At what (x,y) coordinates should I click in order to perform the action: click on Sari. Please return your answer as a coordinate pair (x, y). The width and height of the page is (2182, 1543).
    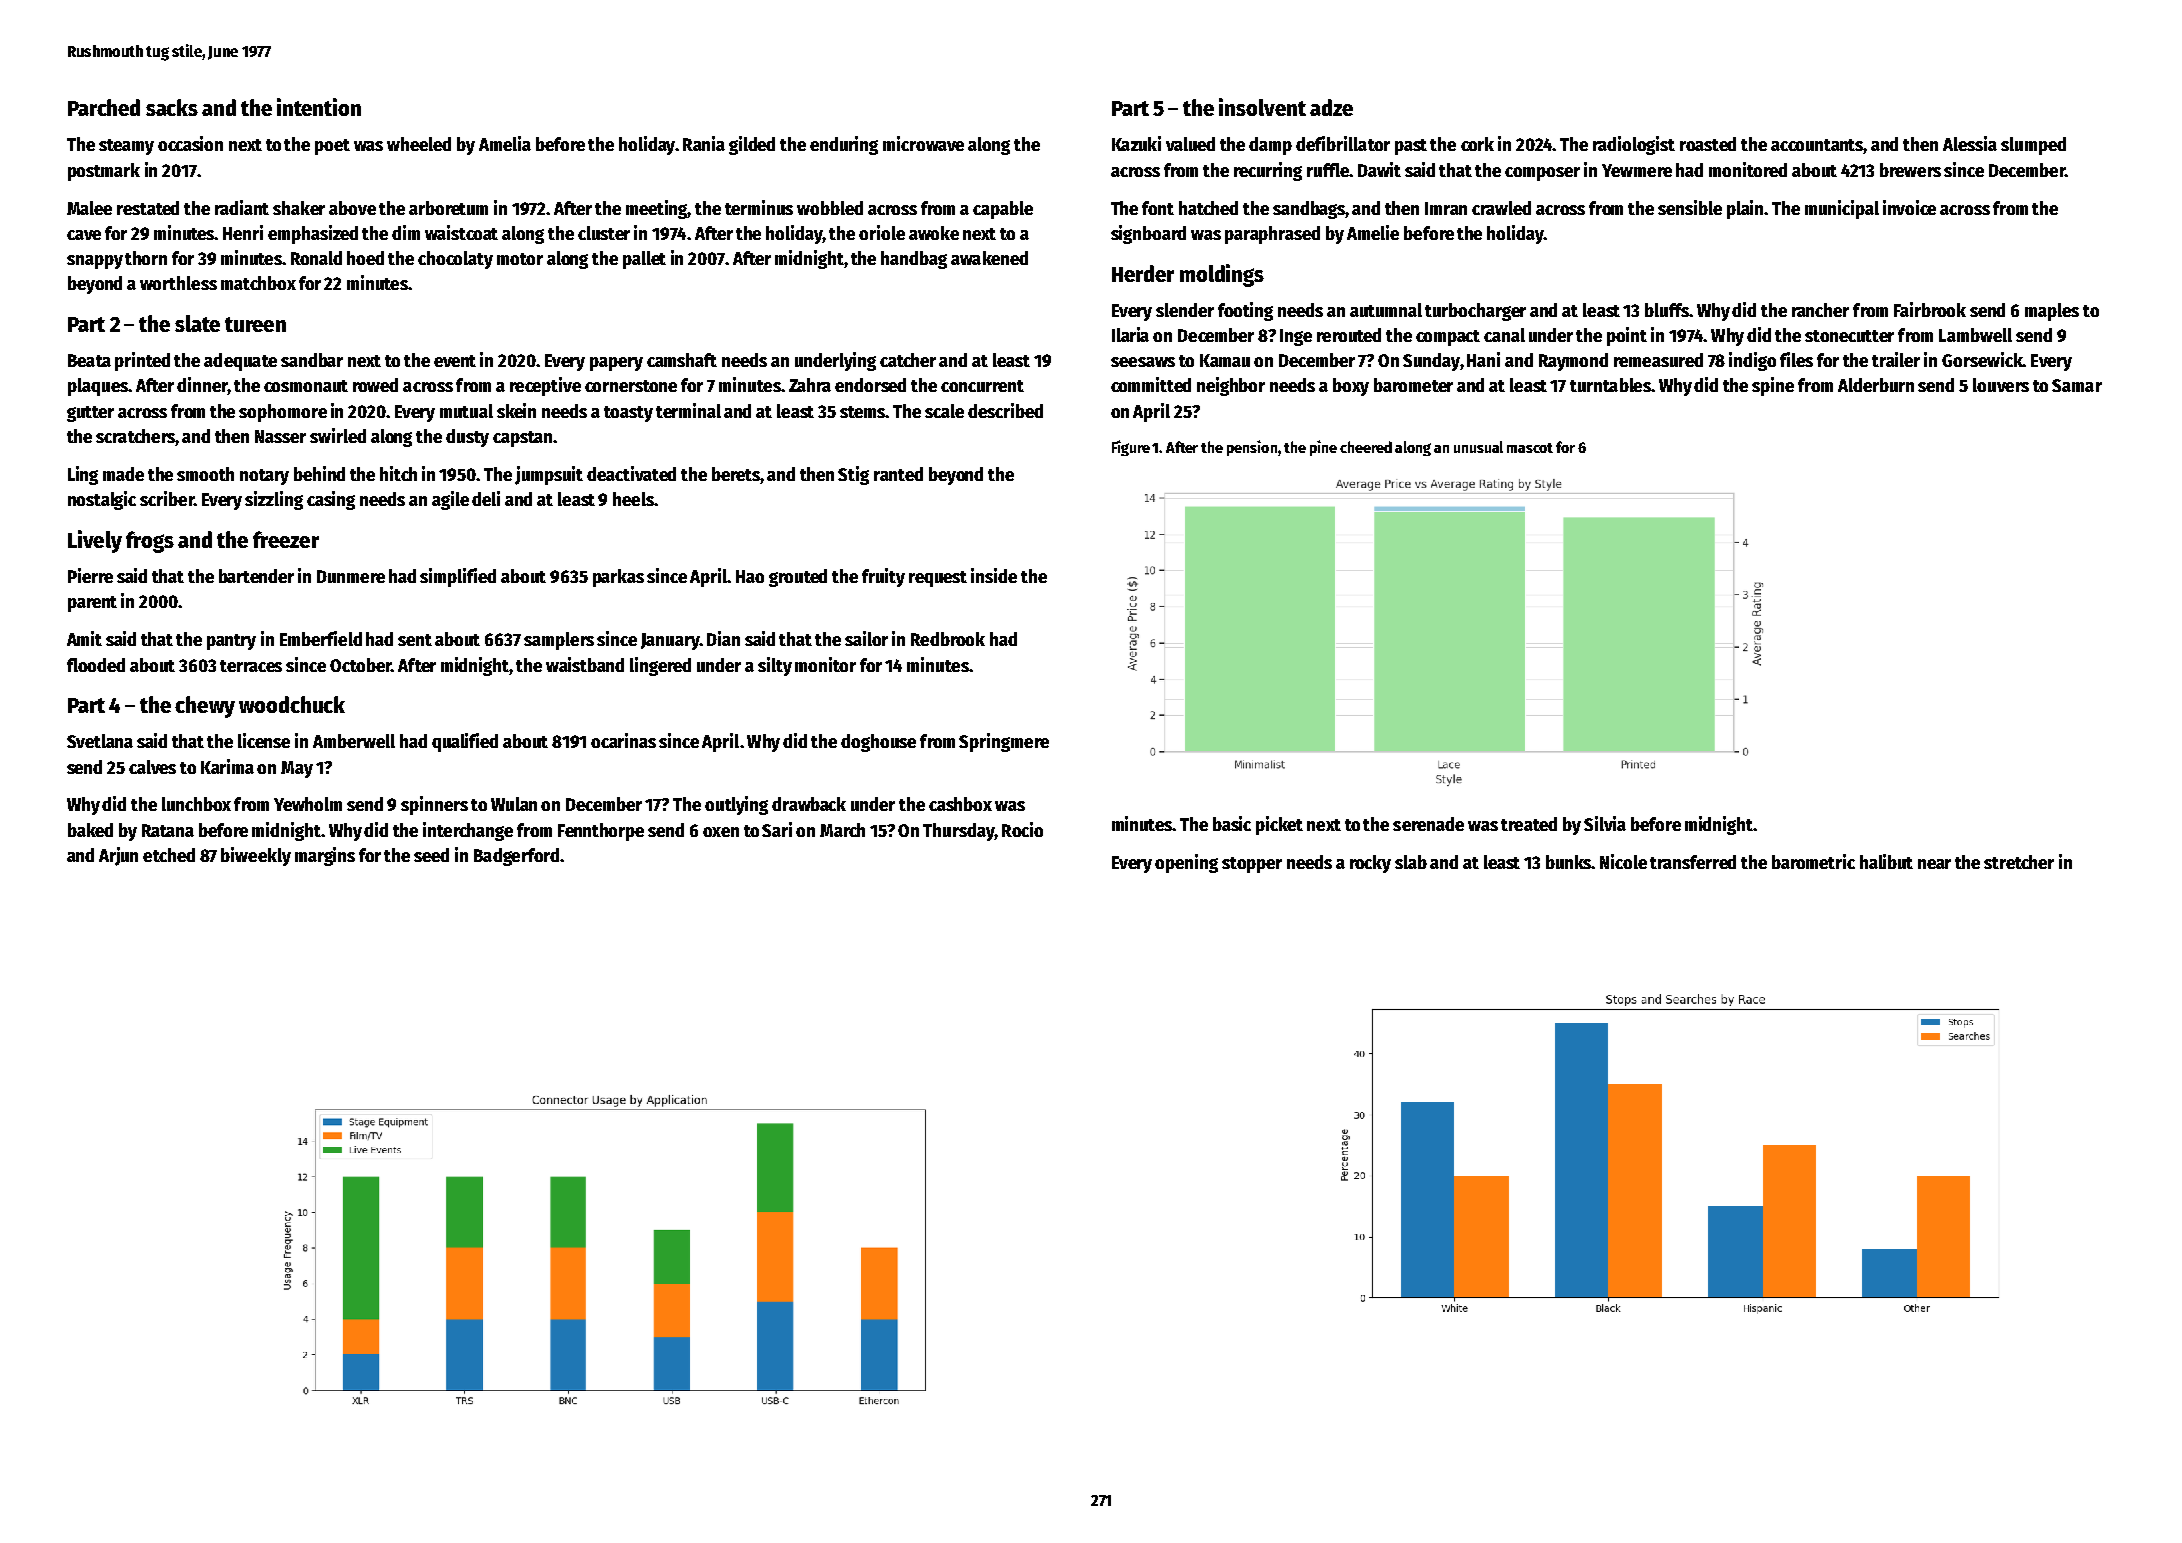
    Looking at the image, I should click on (777, 829).
